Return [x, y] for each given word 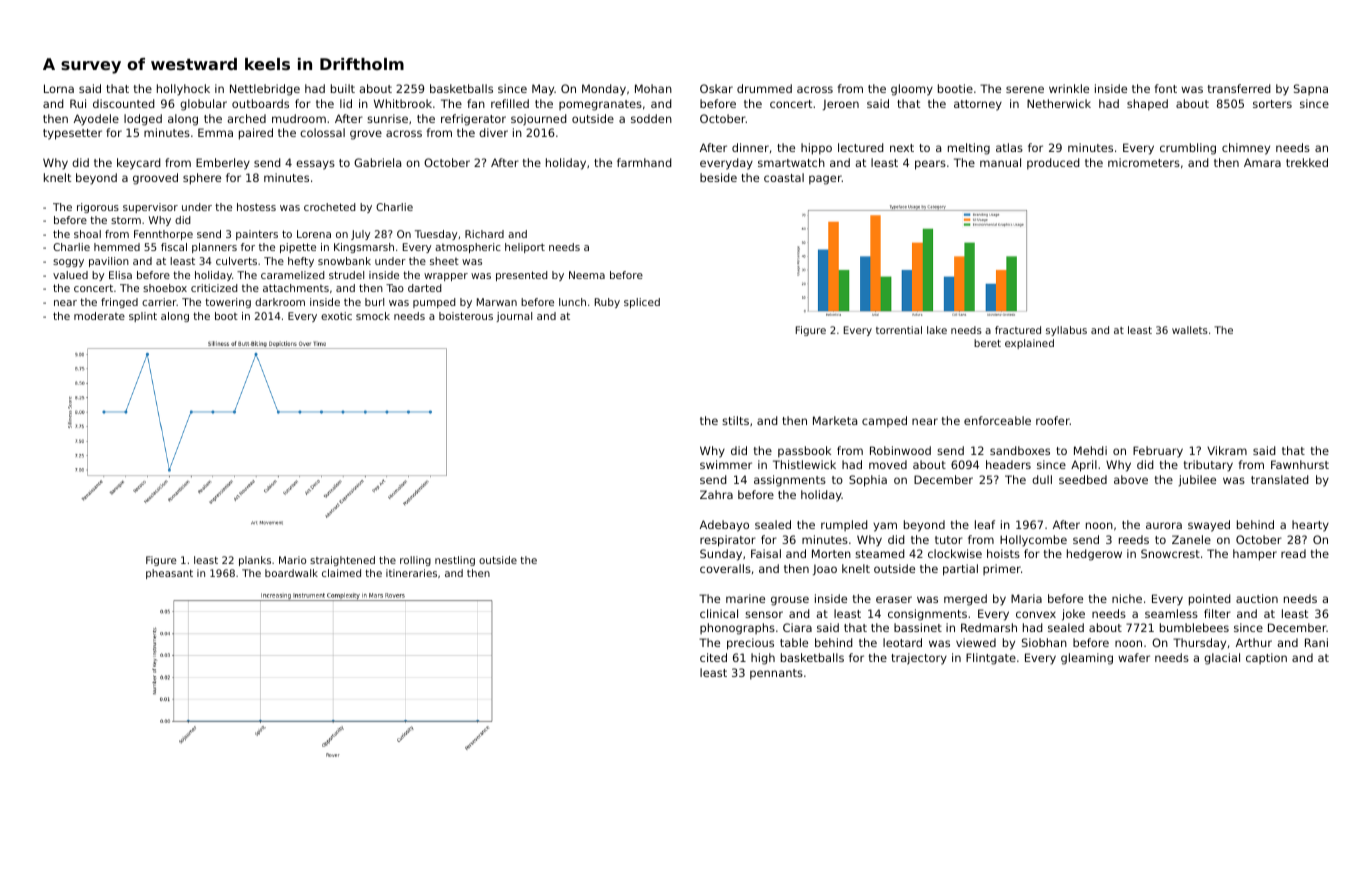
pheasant [169, 574]
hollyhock [183, 90]
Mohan [653, 88]
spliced [642, 303]
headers [1008, 464]
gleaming [1087, 659]
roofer [1053, 420]
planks [255, 561]
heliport [525, 248]
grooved [155, 179]
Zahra [716, 494]
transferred [1239, 88]
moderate [99, 316]
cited [713, 657]
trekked [1307, 162]
